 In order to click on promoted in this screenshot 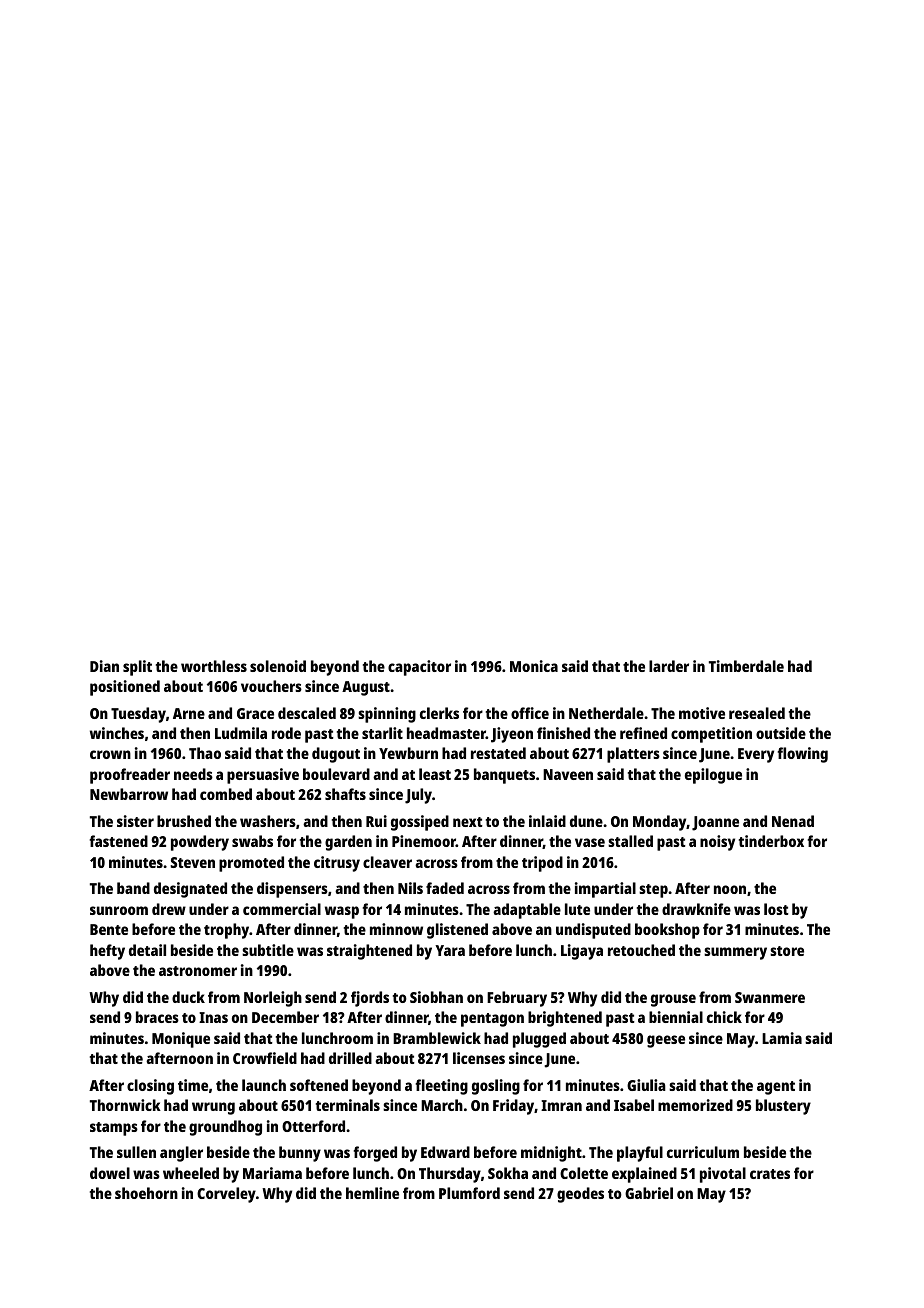, I will do `click(251, 864)`.
